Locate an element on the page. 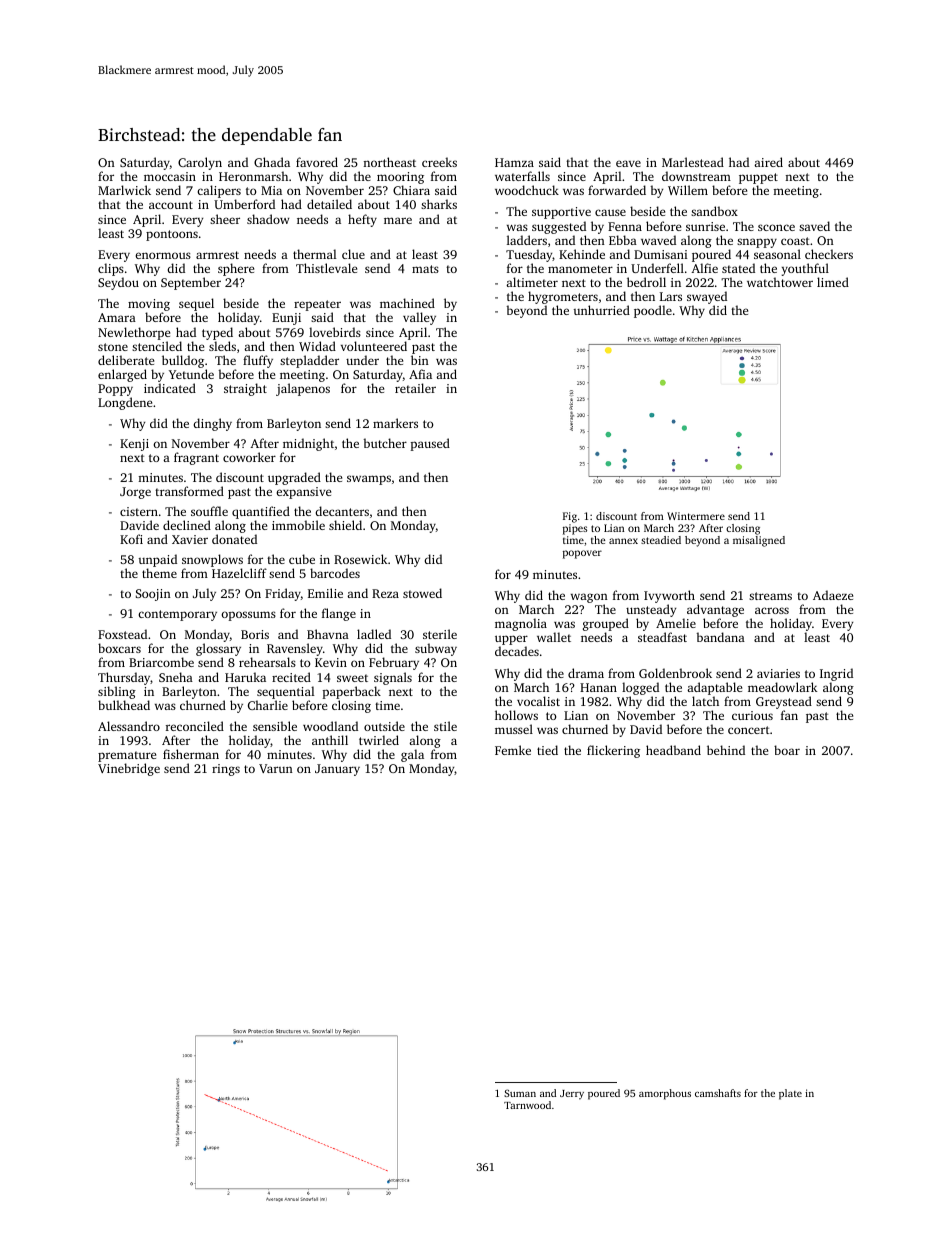  Suman is located at coordinates (520, 1093).
